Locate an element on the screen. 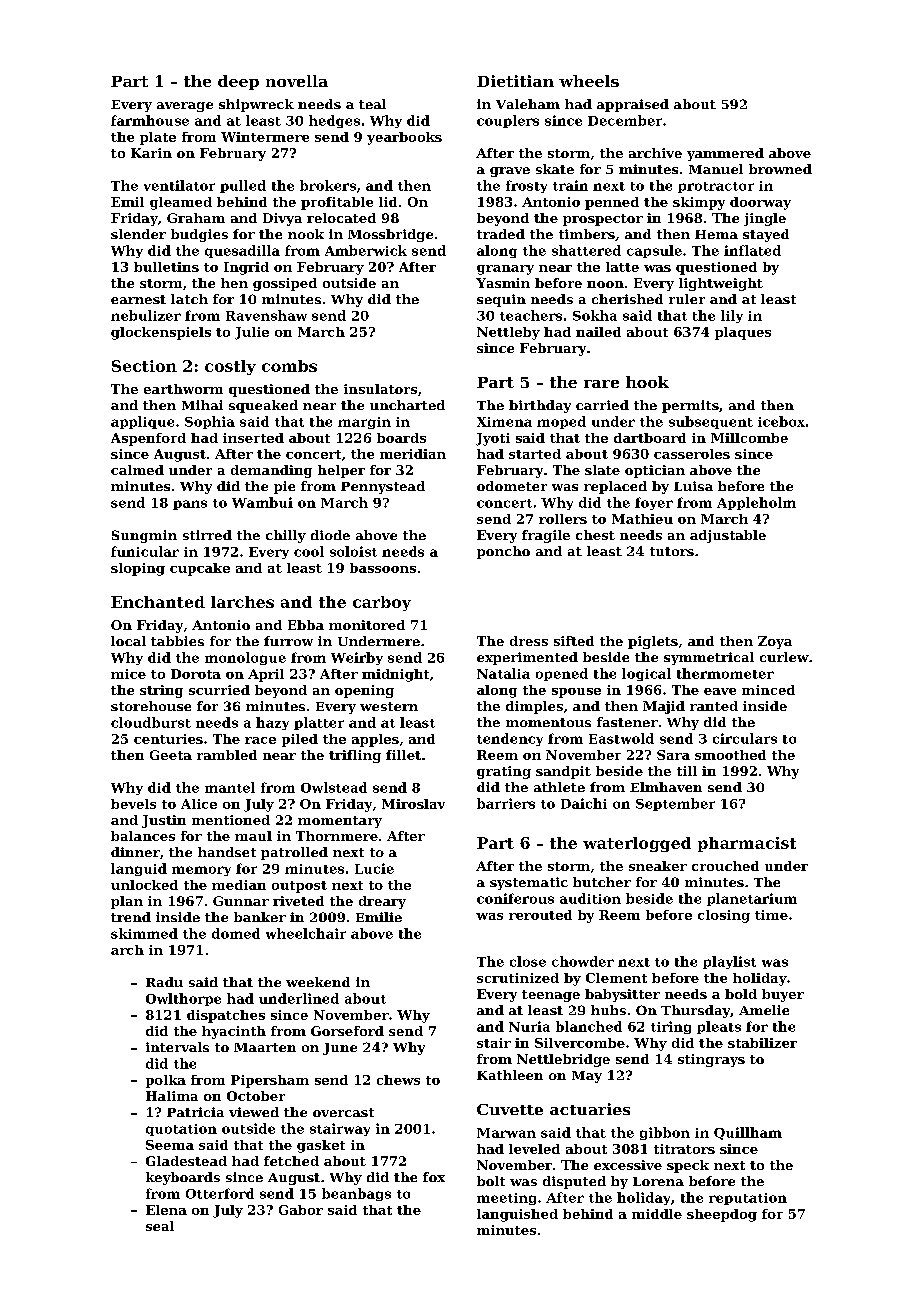  Manuel is located at coordinates (716, 169).
